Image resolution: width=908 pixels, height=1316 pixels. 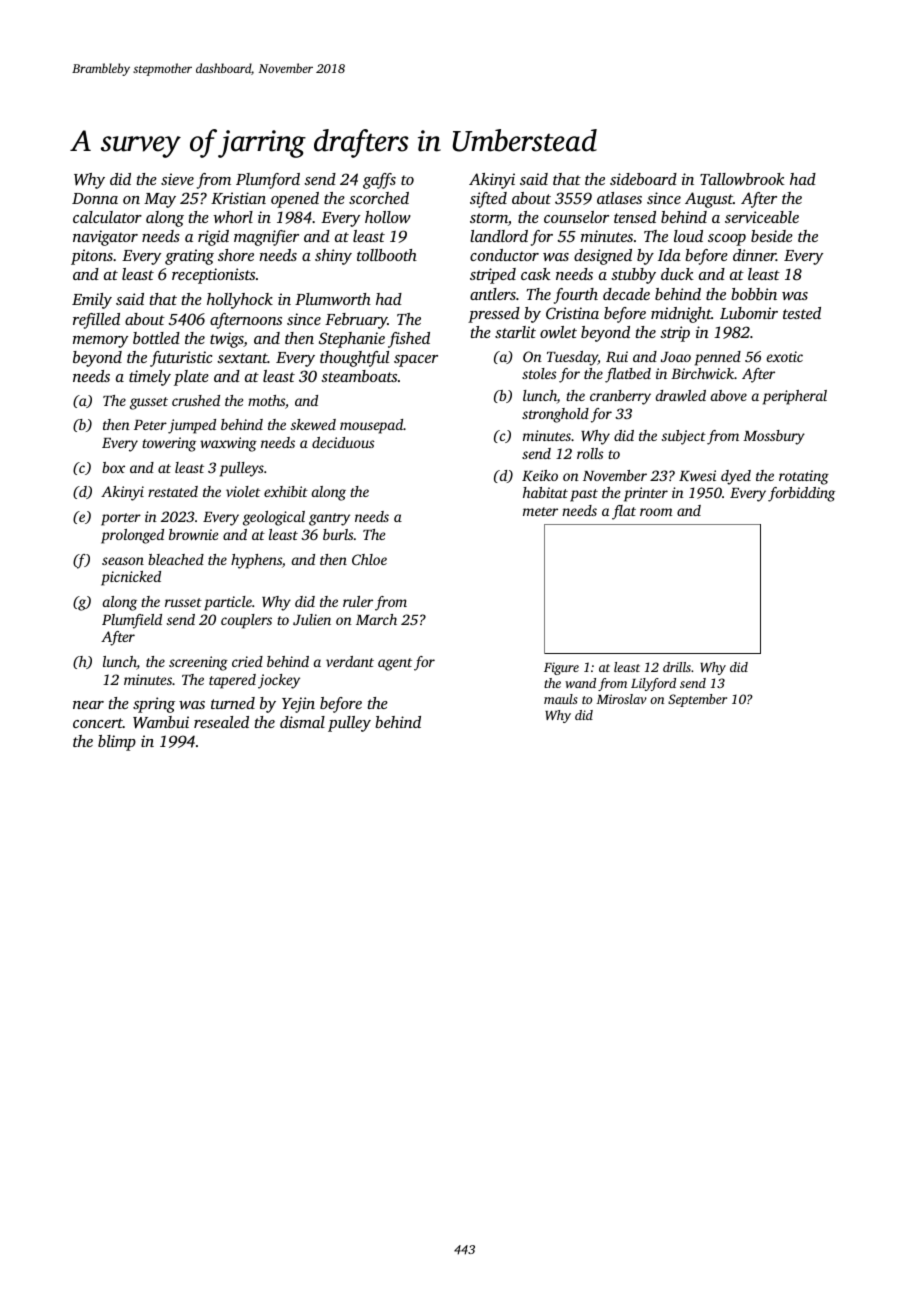 What do you see at coordinates (619, 198) in the screenshot?
I see `atlases` at bounding box center [619, 198].
